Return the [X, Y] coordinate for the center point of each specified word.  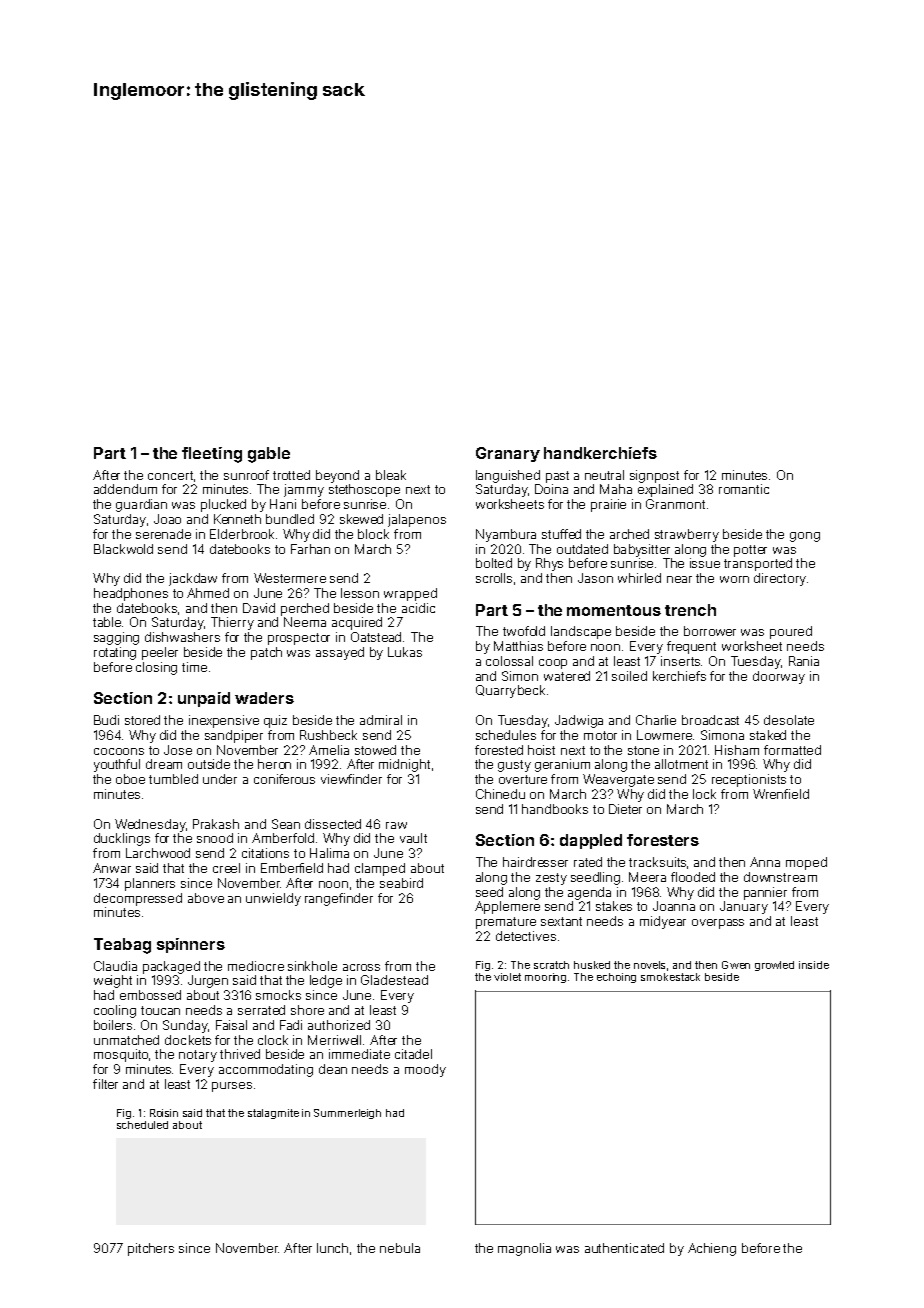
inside [814, 965]
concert [170, 475]
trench [690, 610]
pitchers [151, 1249]
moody [425, 1070]
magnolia [524, 1249]
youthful [117, 765]
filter [105, 1084]
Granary [508, 454]
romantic [744, 489]
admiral [381, 720]
